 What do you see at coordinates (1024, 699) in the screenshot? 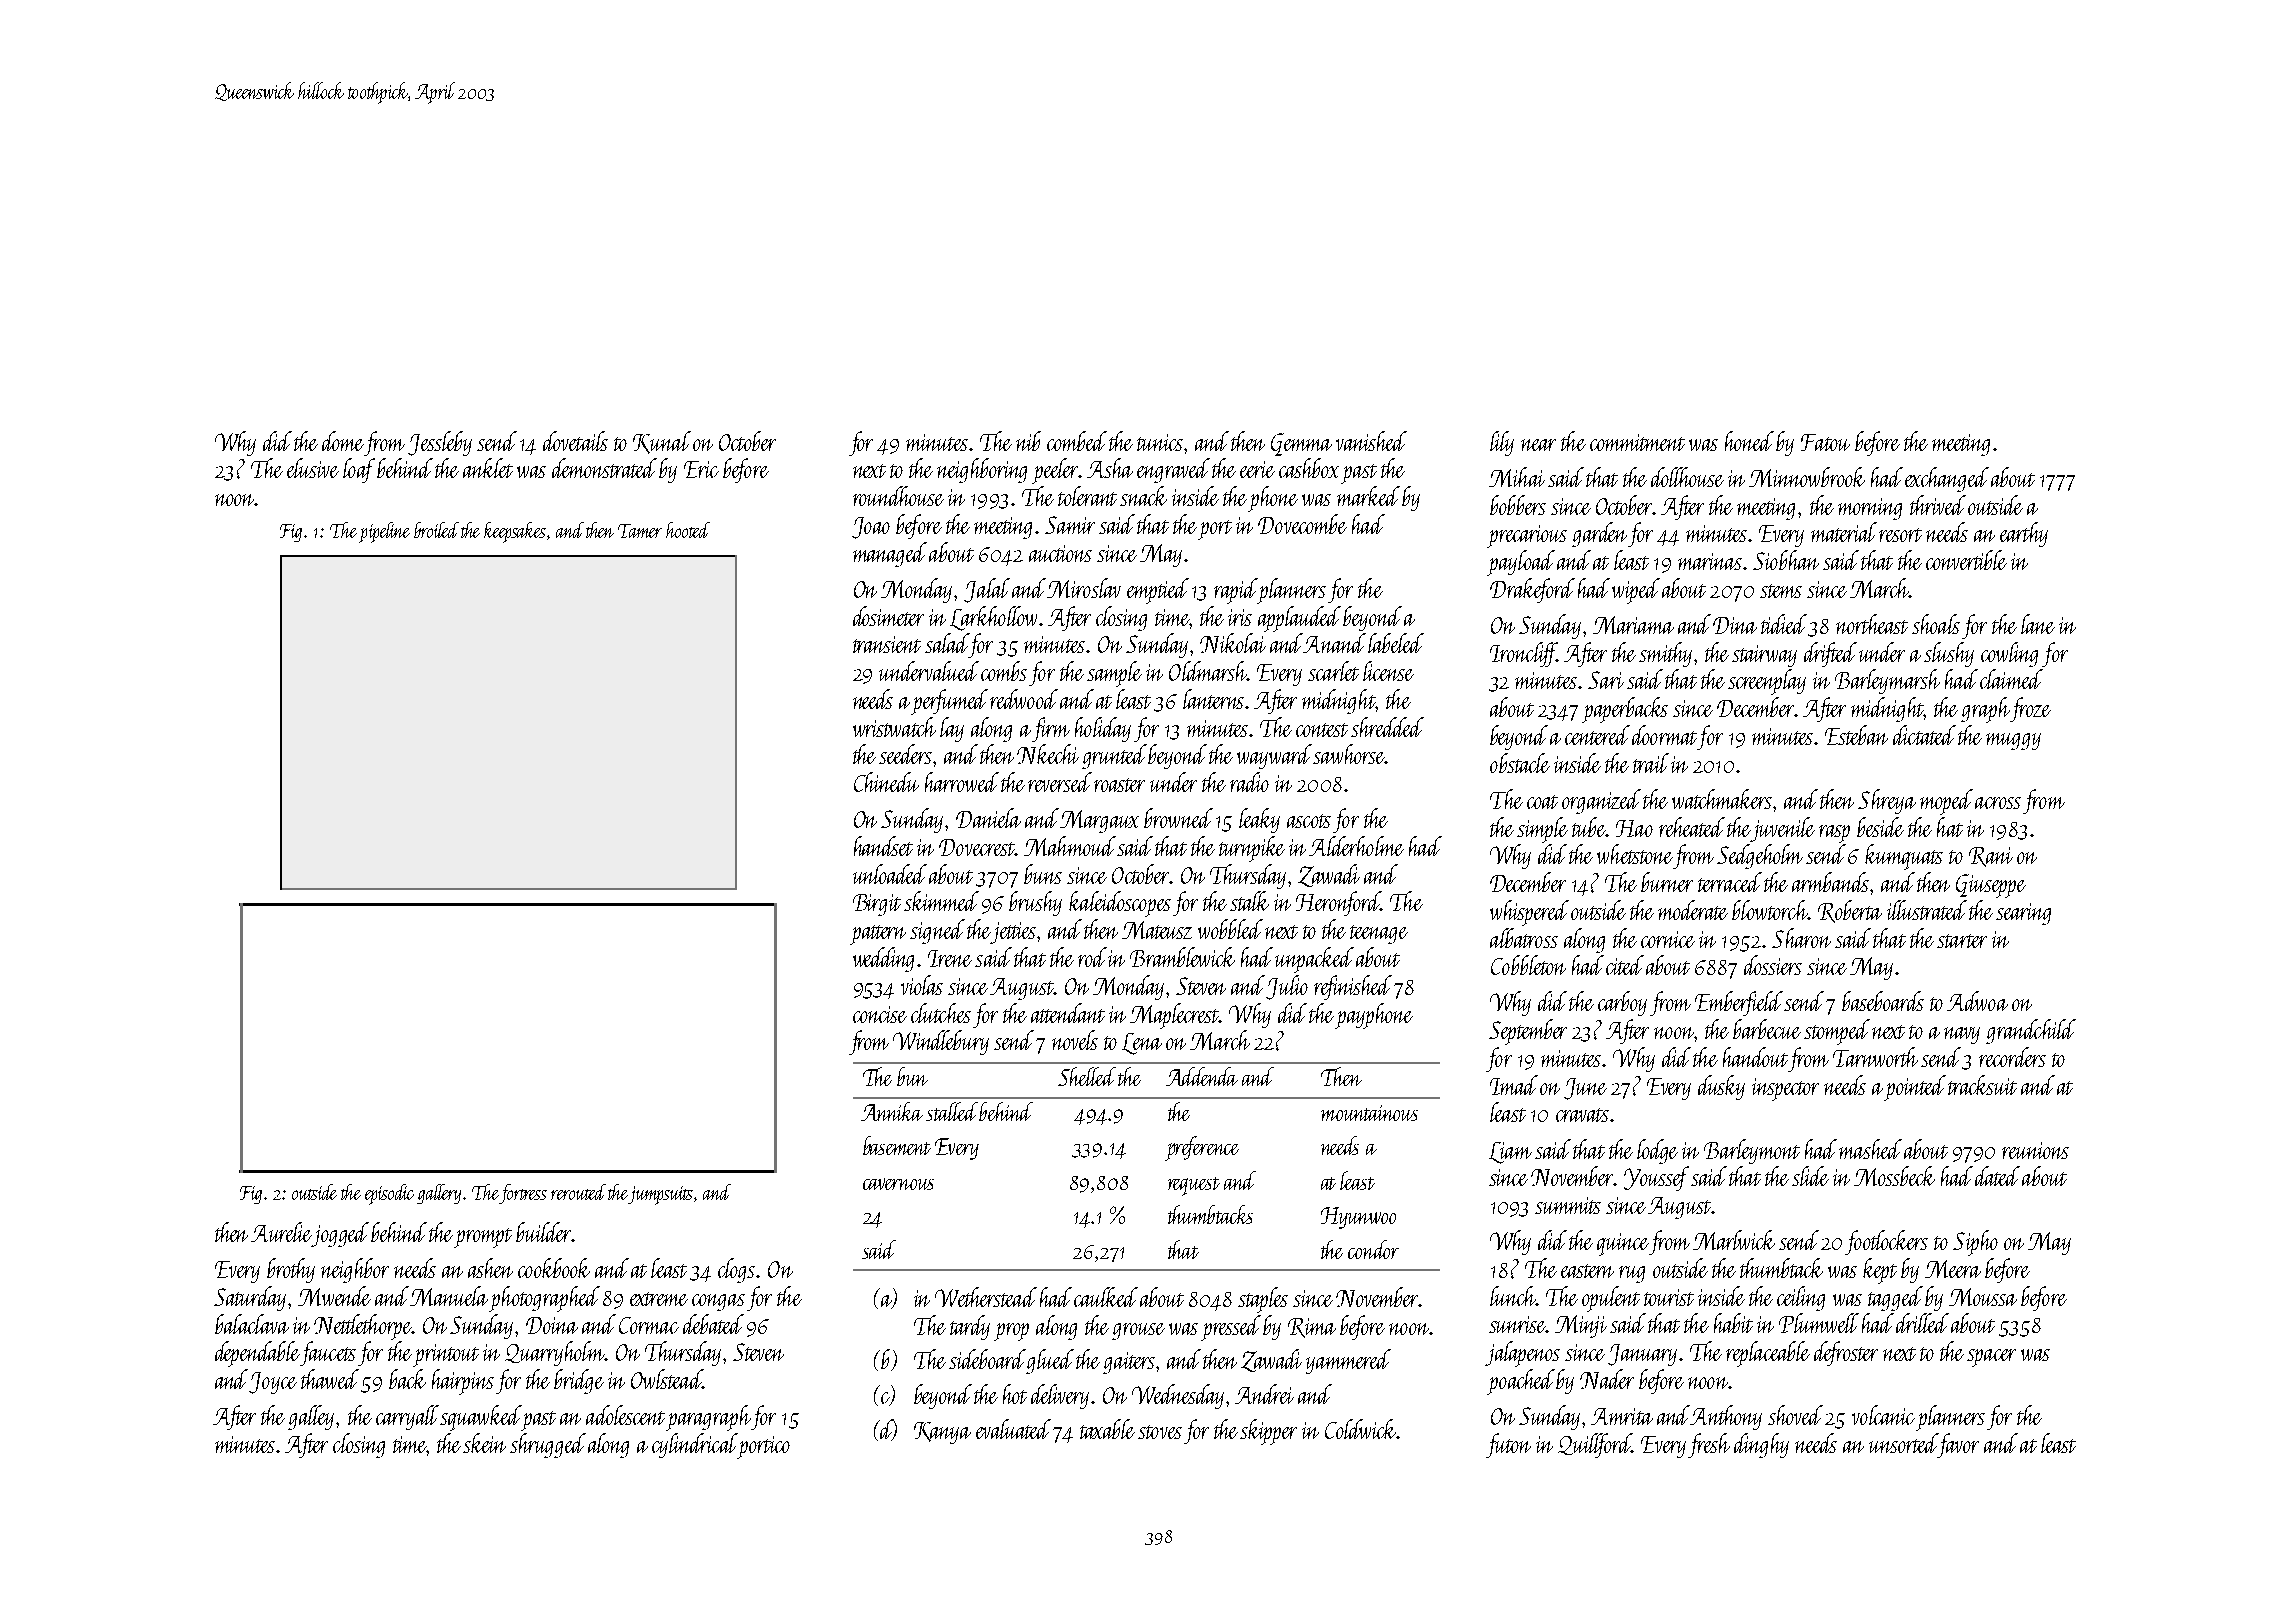
I see `redwood` at bounding box center [1024, 699].
